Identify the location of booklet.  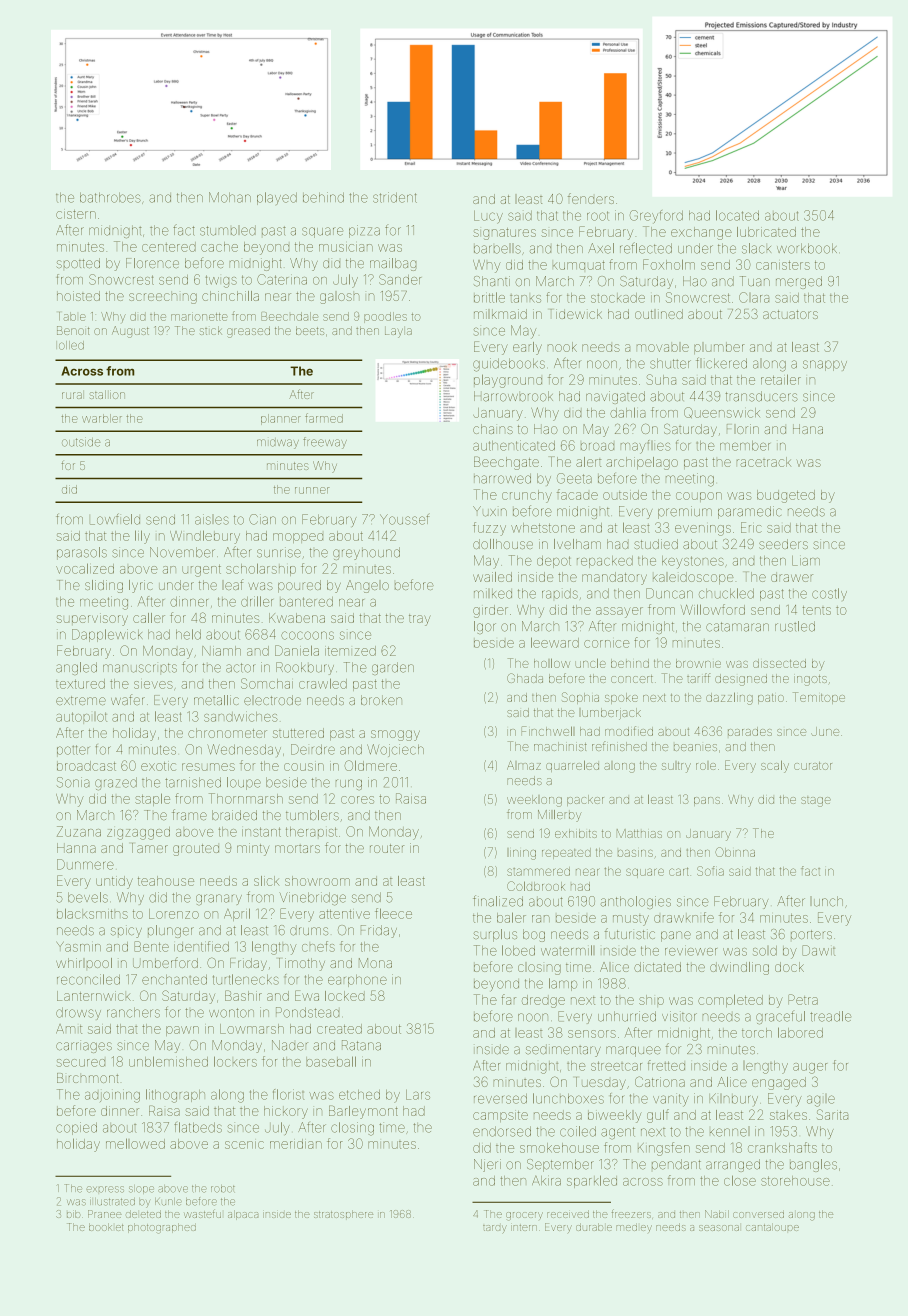
(106, 1227).
